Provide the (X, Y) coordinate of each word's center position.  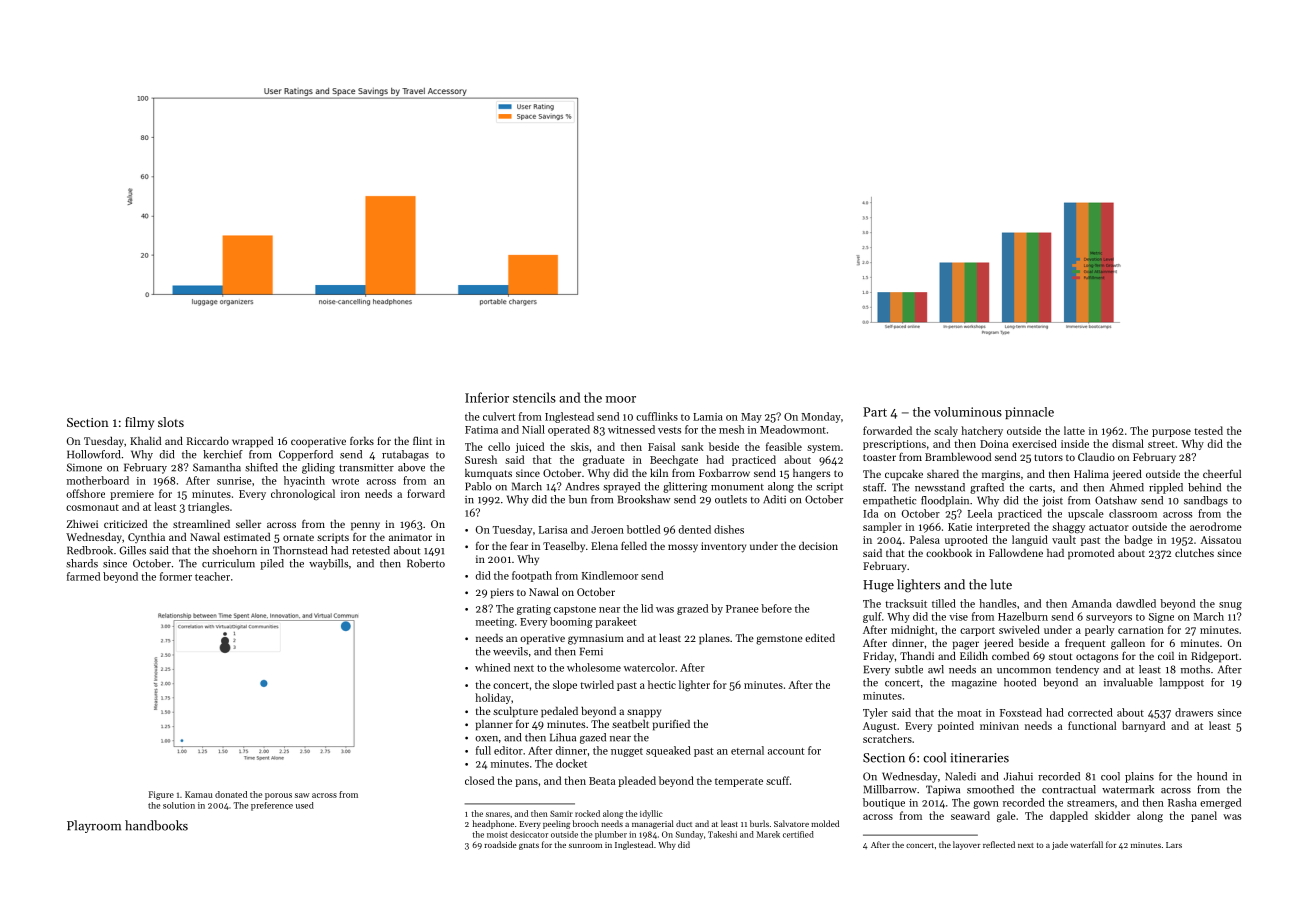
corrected (1090, 712)
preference (272, 806)
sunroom (585, 846)
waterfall (1086, 844)
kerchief (223, 454)
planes (714, 639)
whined (492, 667)
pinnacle (1029, 413)
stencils (534, 397)
